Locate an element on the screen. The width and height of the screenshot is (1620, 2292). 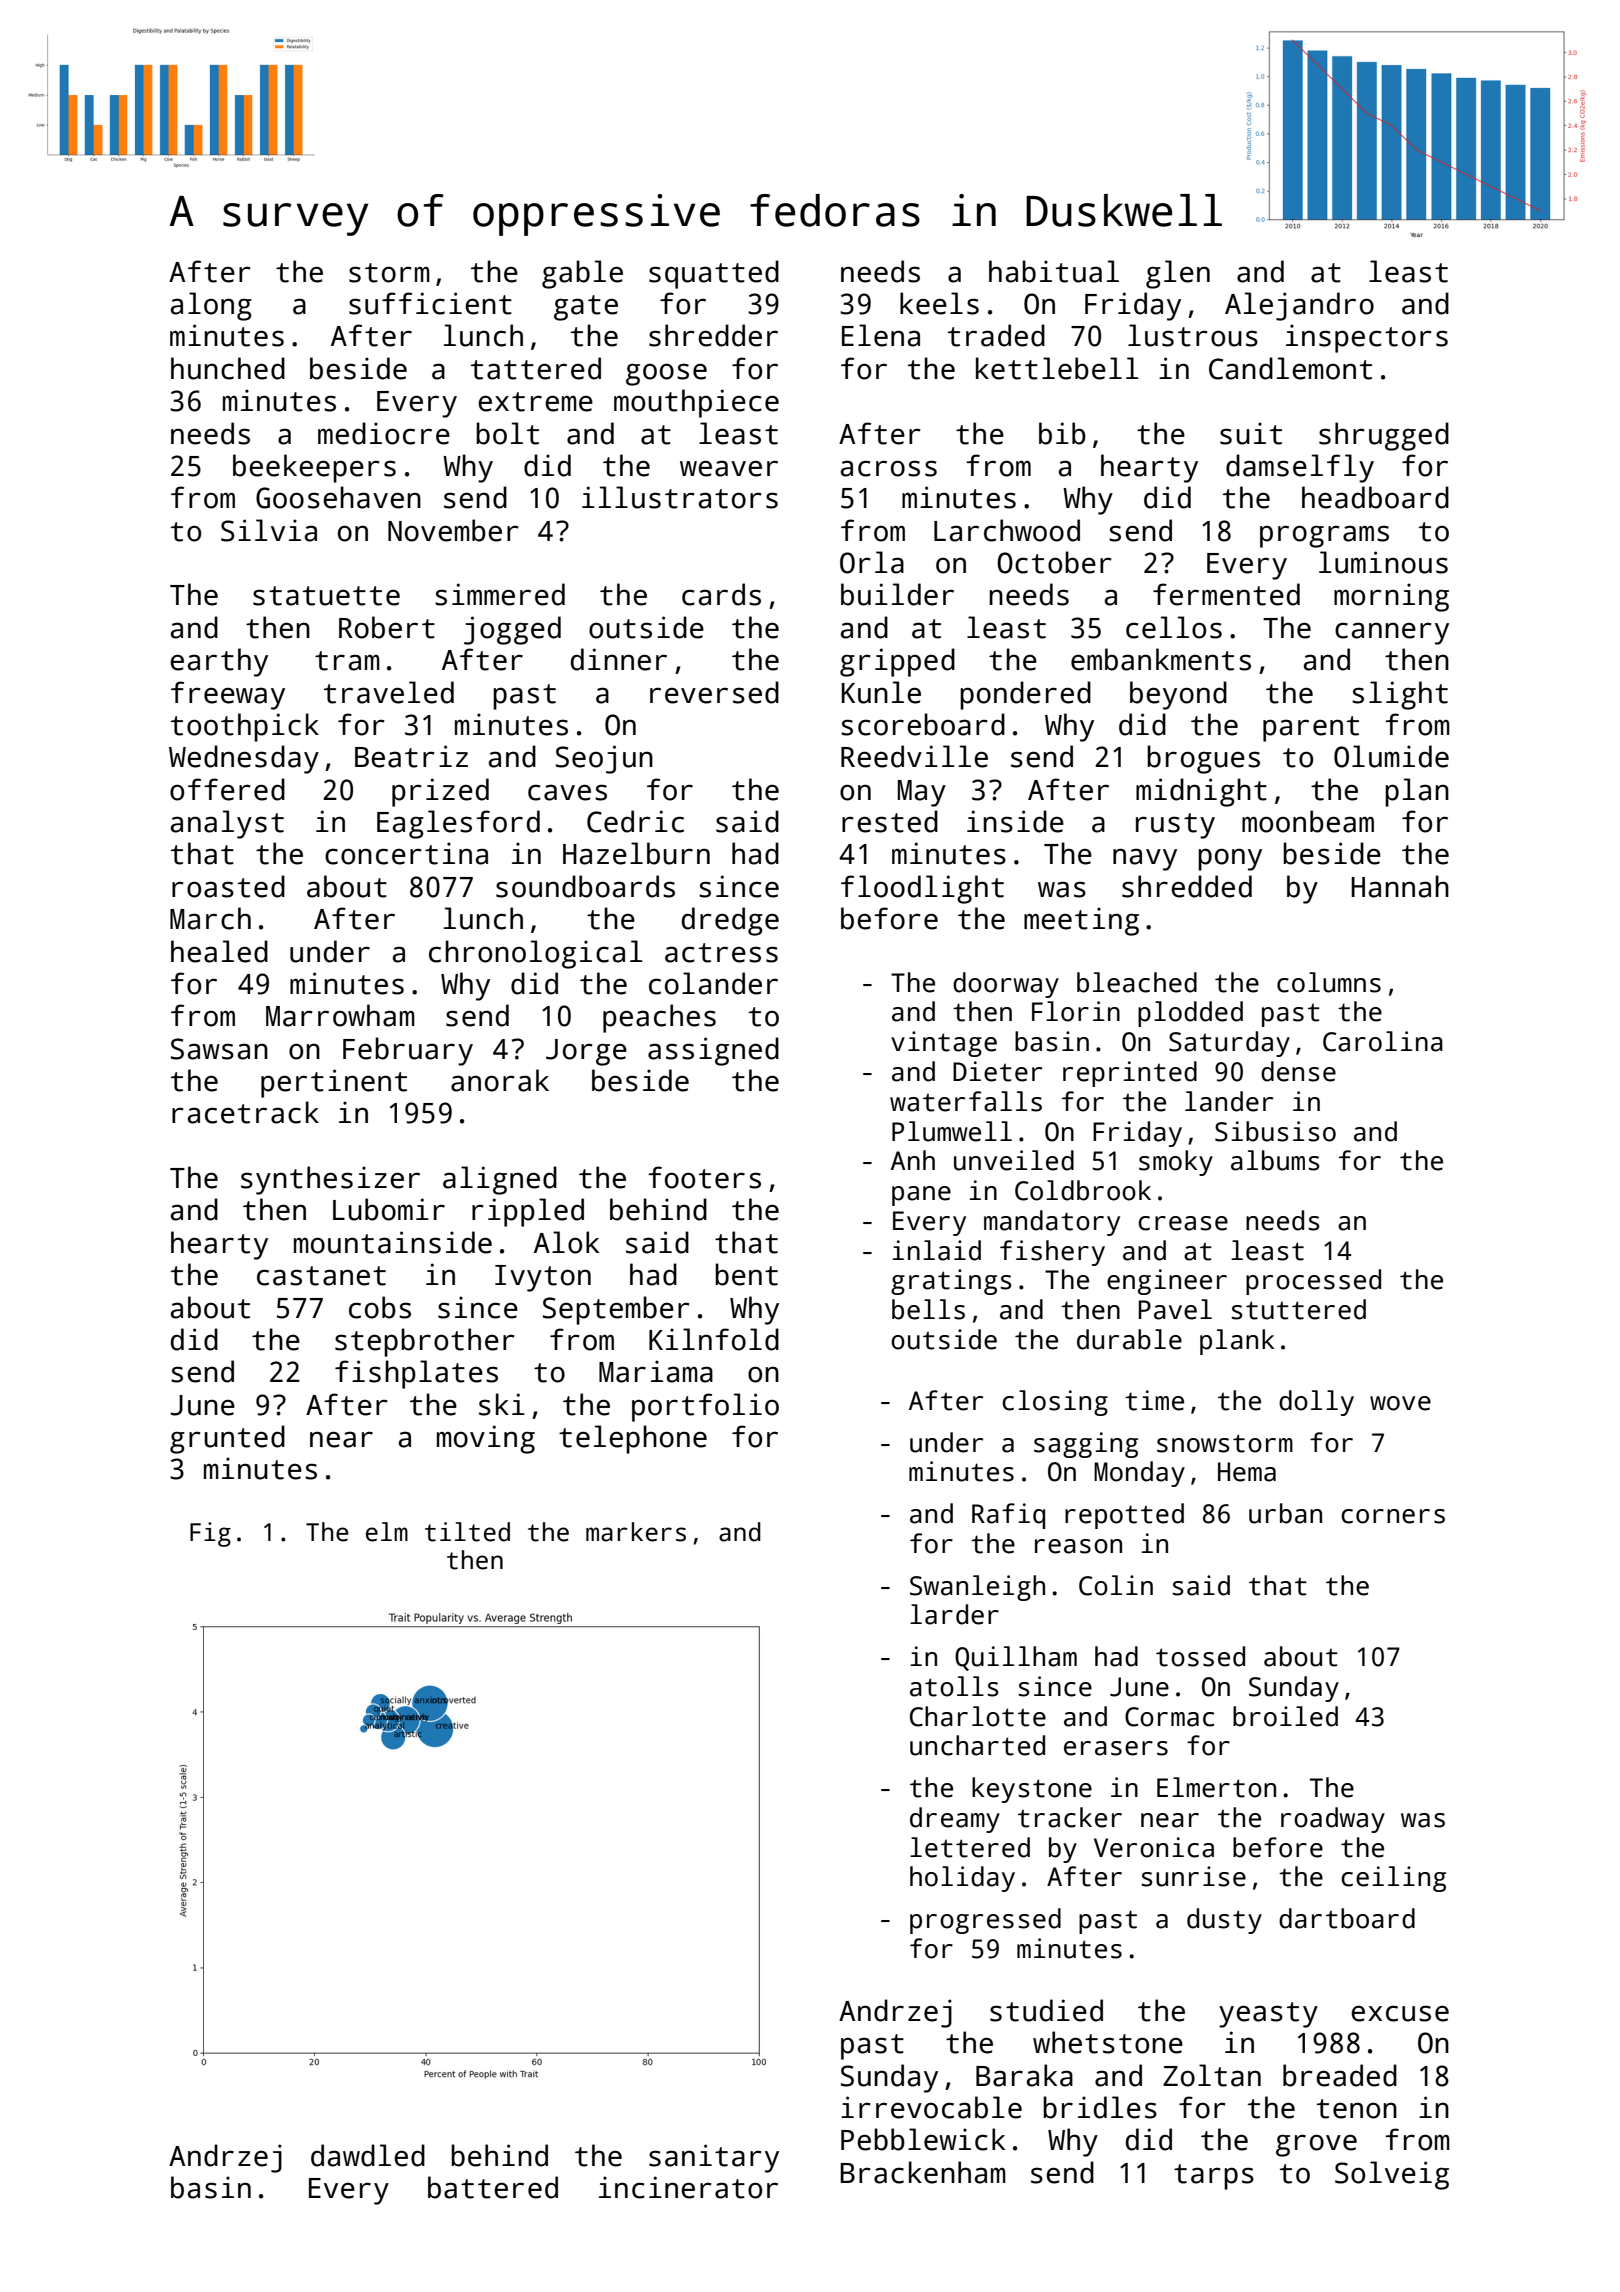
mouthpiece is located at coordinates (696, 403).
